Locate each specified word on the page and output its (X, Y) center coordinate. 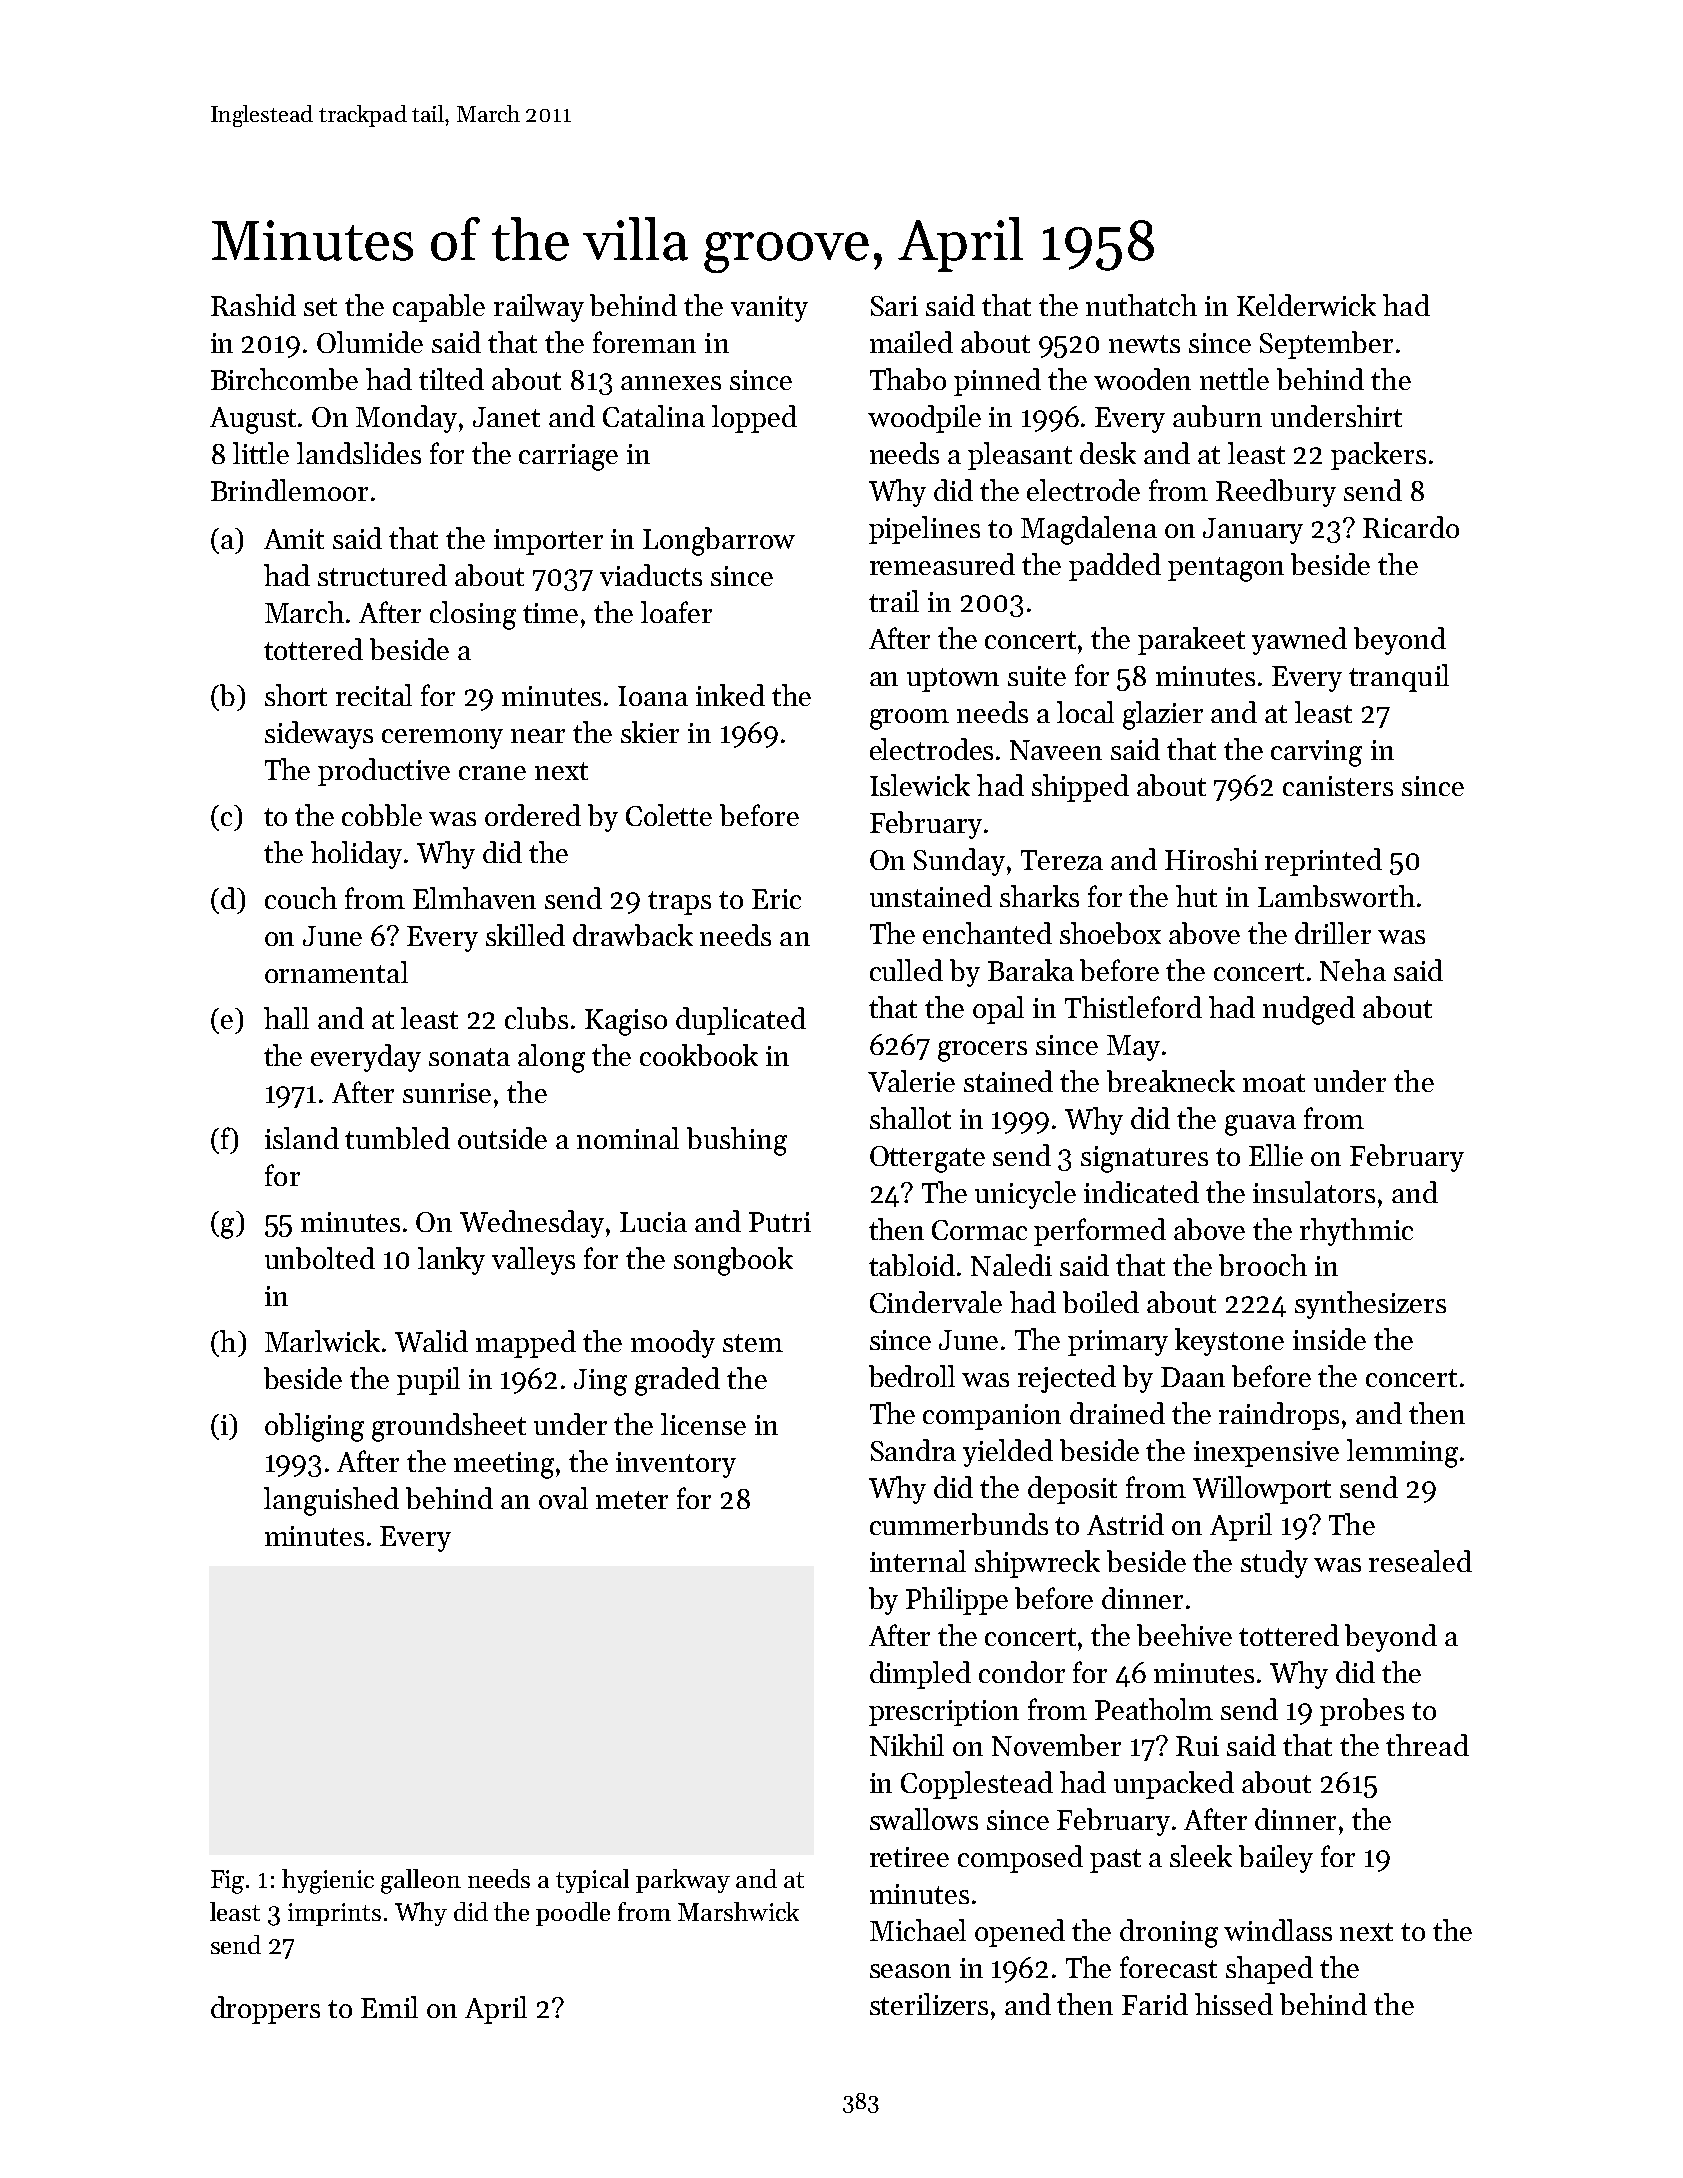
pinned (997, 382)
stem (753, 1343)
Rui (1197, 1746)
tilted (451, 379)
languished (331, 1501)
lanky (451, 1261)
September (1326, 345)
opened (1020, 1933)
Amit (294, 539)
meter (632, 1500)
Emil (389, 2007)
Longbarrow (719, 541)
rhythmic (1356, 1232)
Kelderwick (1306, 305)
